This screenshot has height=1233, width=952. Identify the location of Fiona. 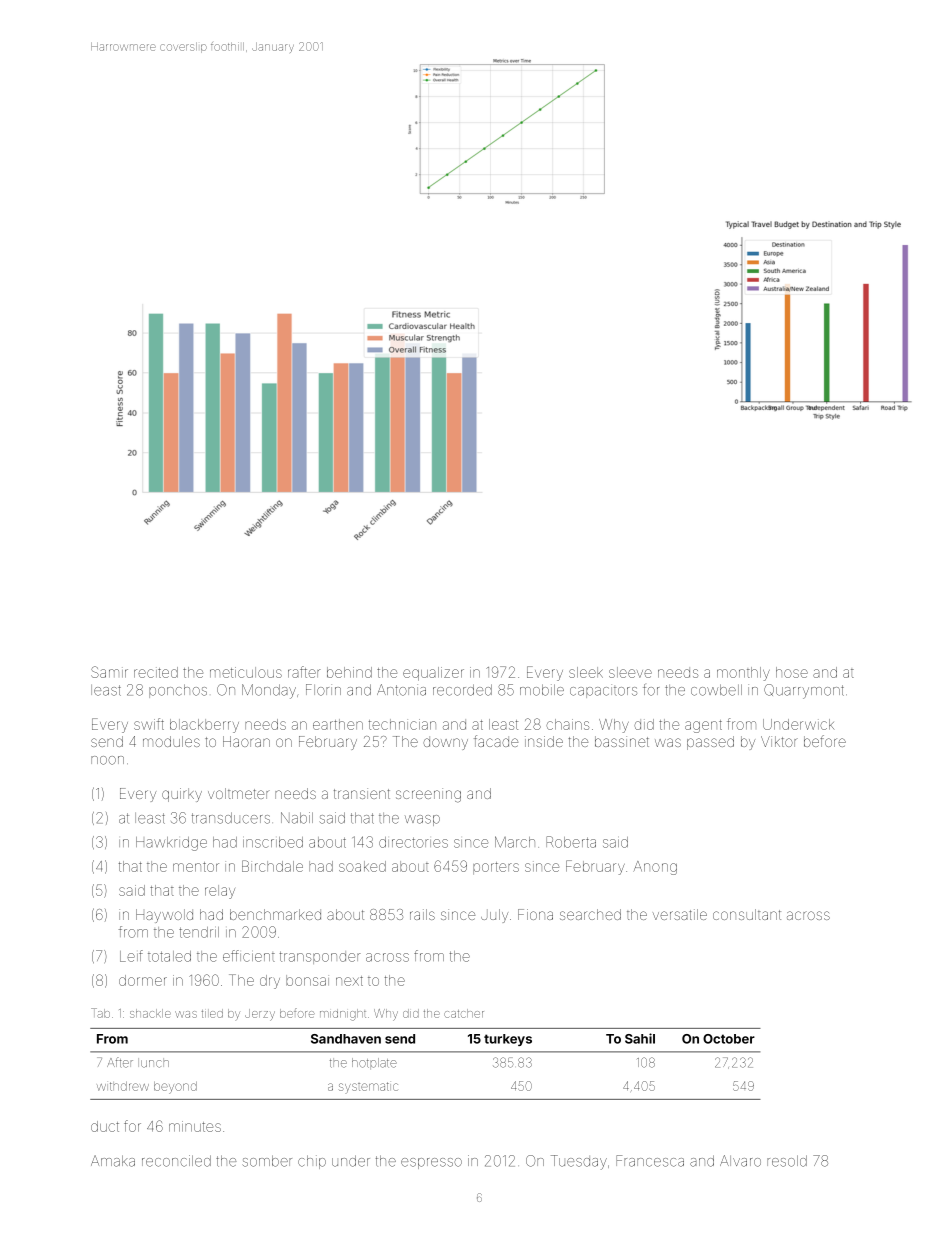
(535, 914).
